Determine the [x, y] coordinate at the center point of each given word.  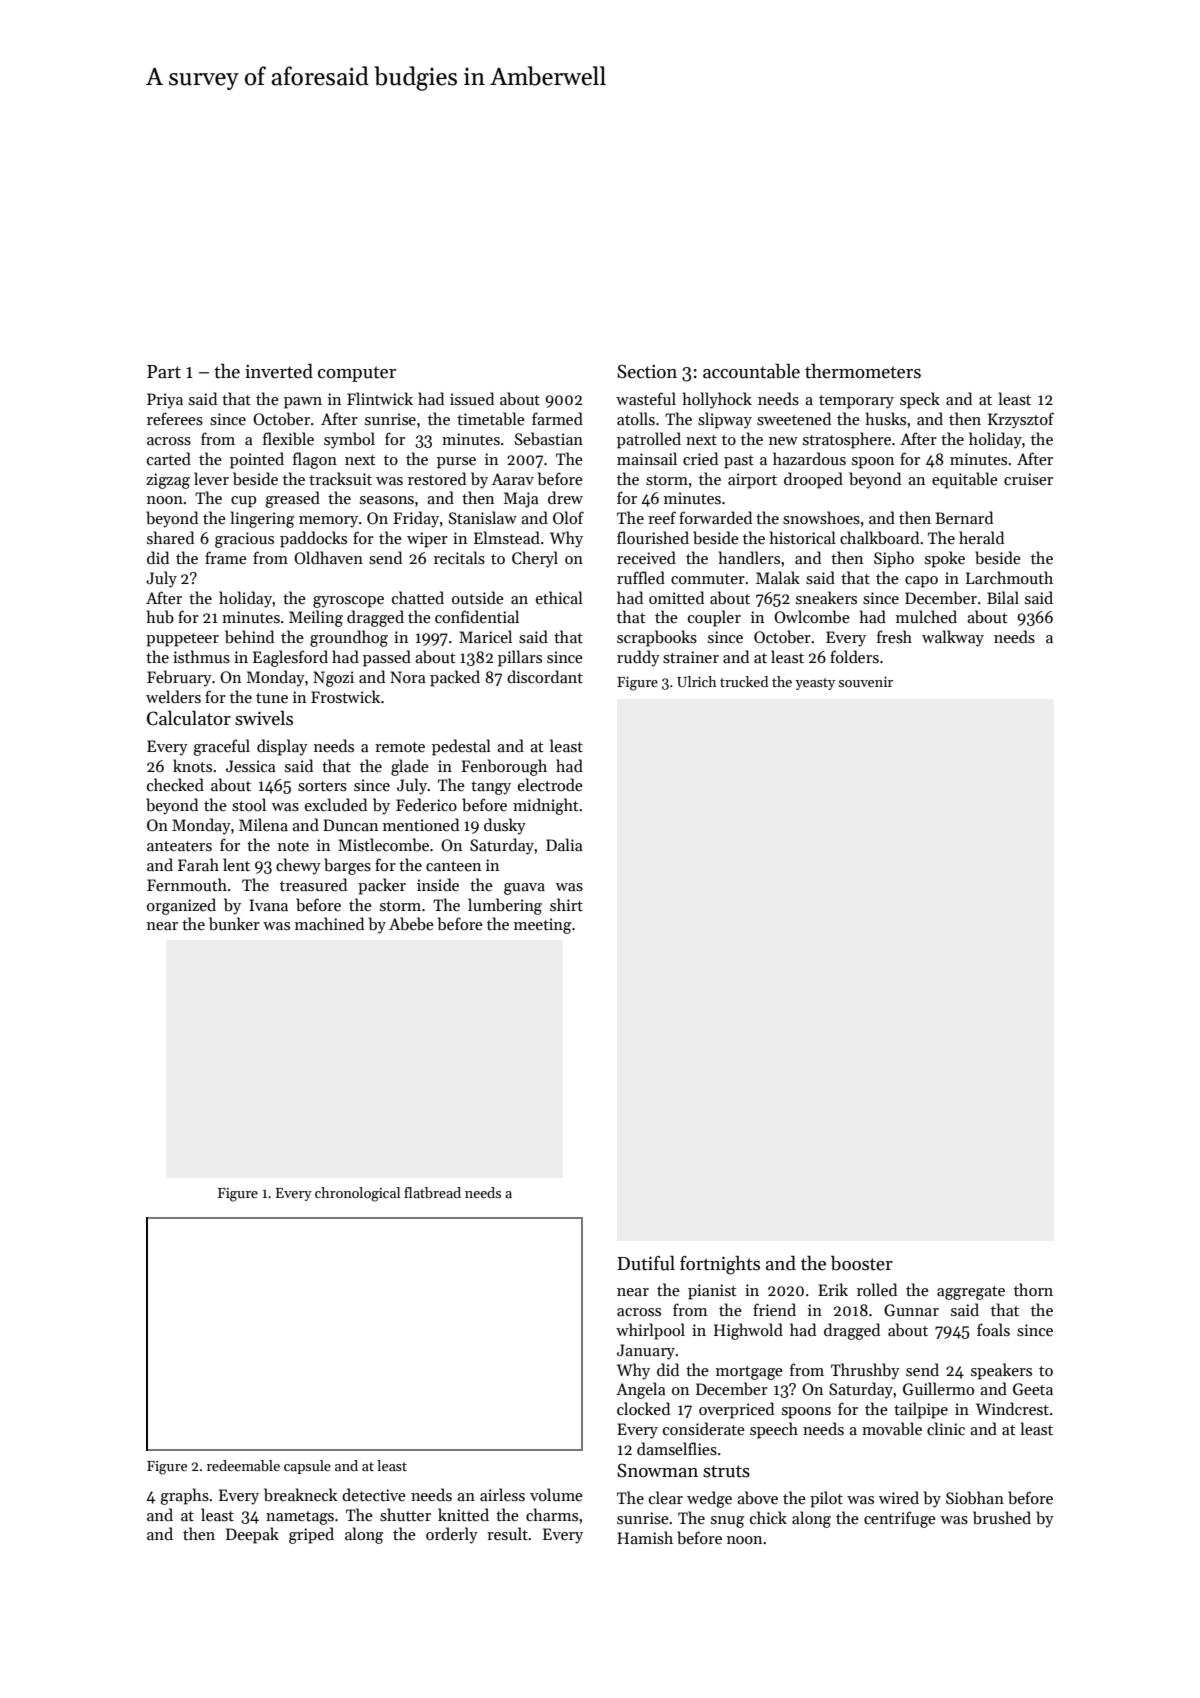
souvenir [866, 682]
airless [502, 1494]
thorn [1033, 1289]
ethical [559, 597]
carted [169, 458]
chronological [357, 1194]
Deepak [252, 1535]
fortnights [720, 1265]
